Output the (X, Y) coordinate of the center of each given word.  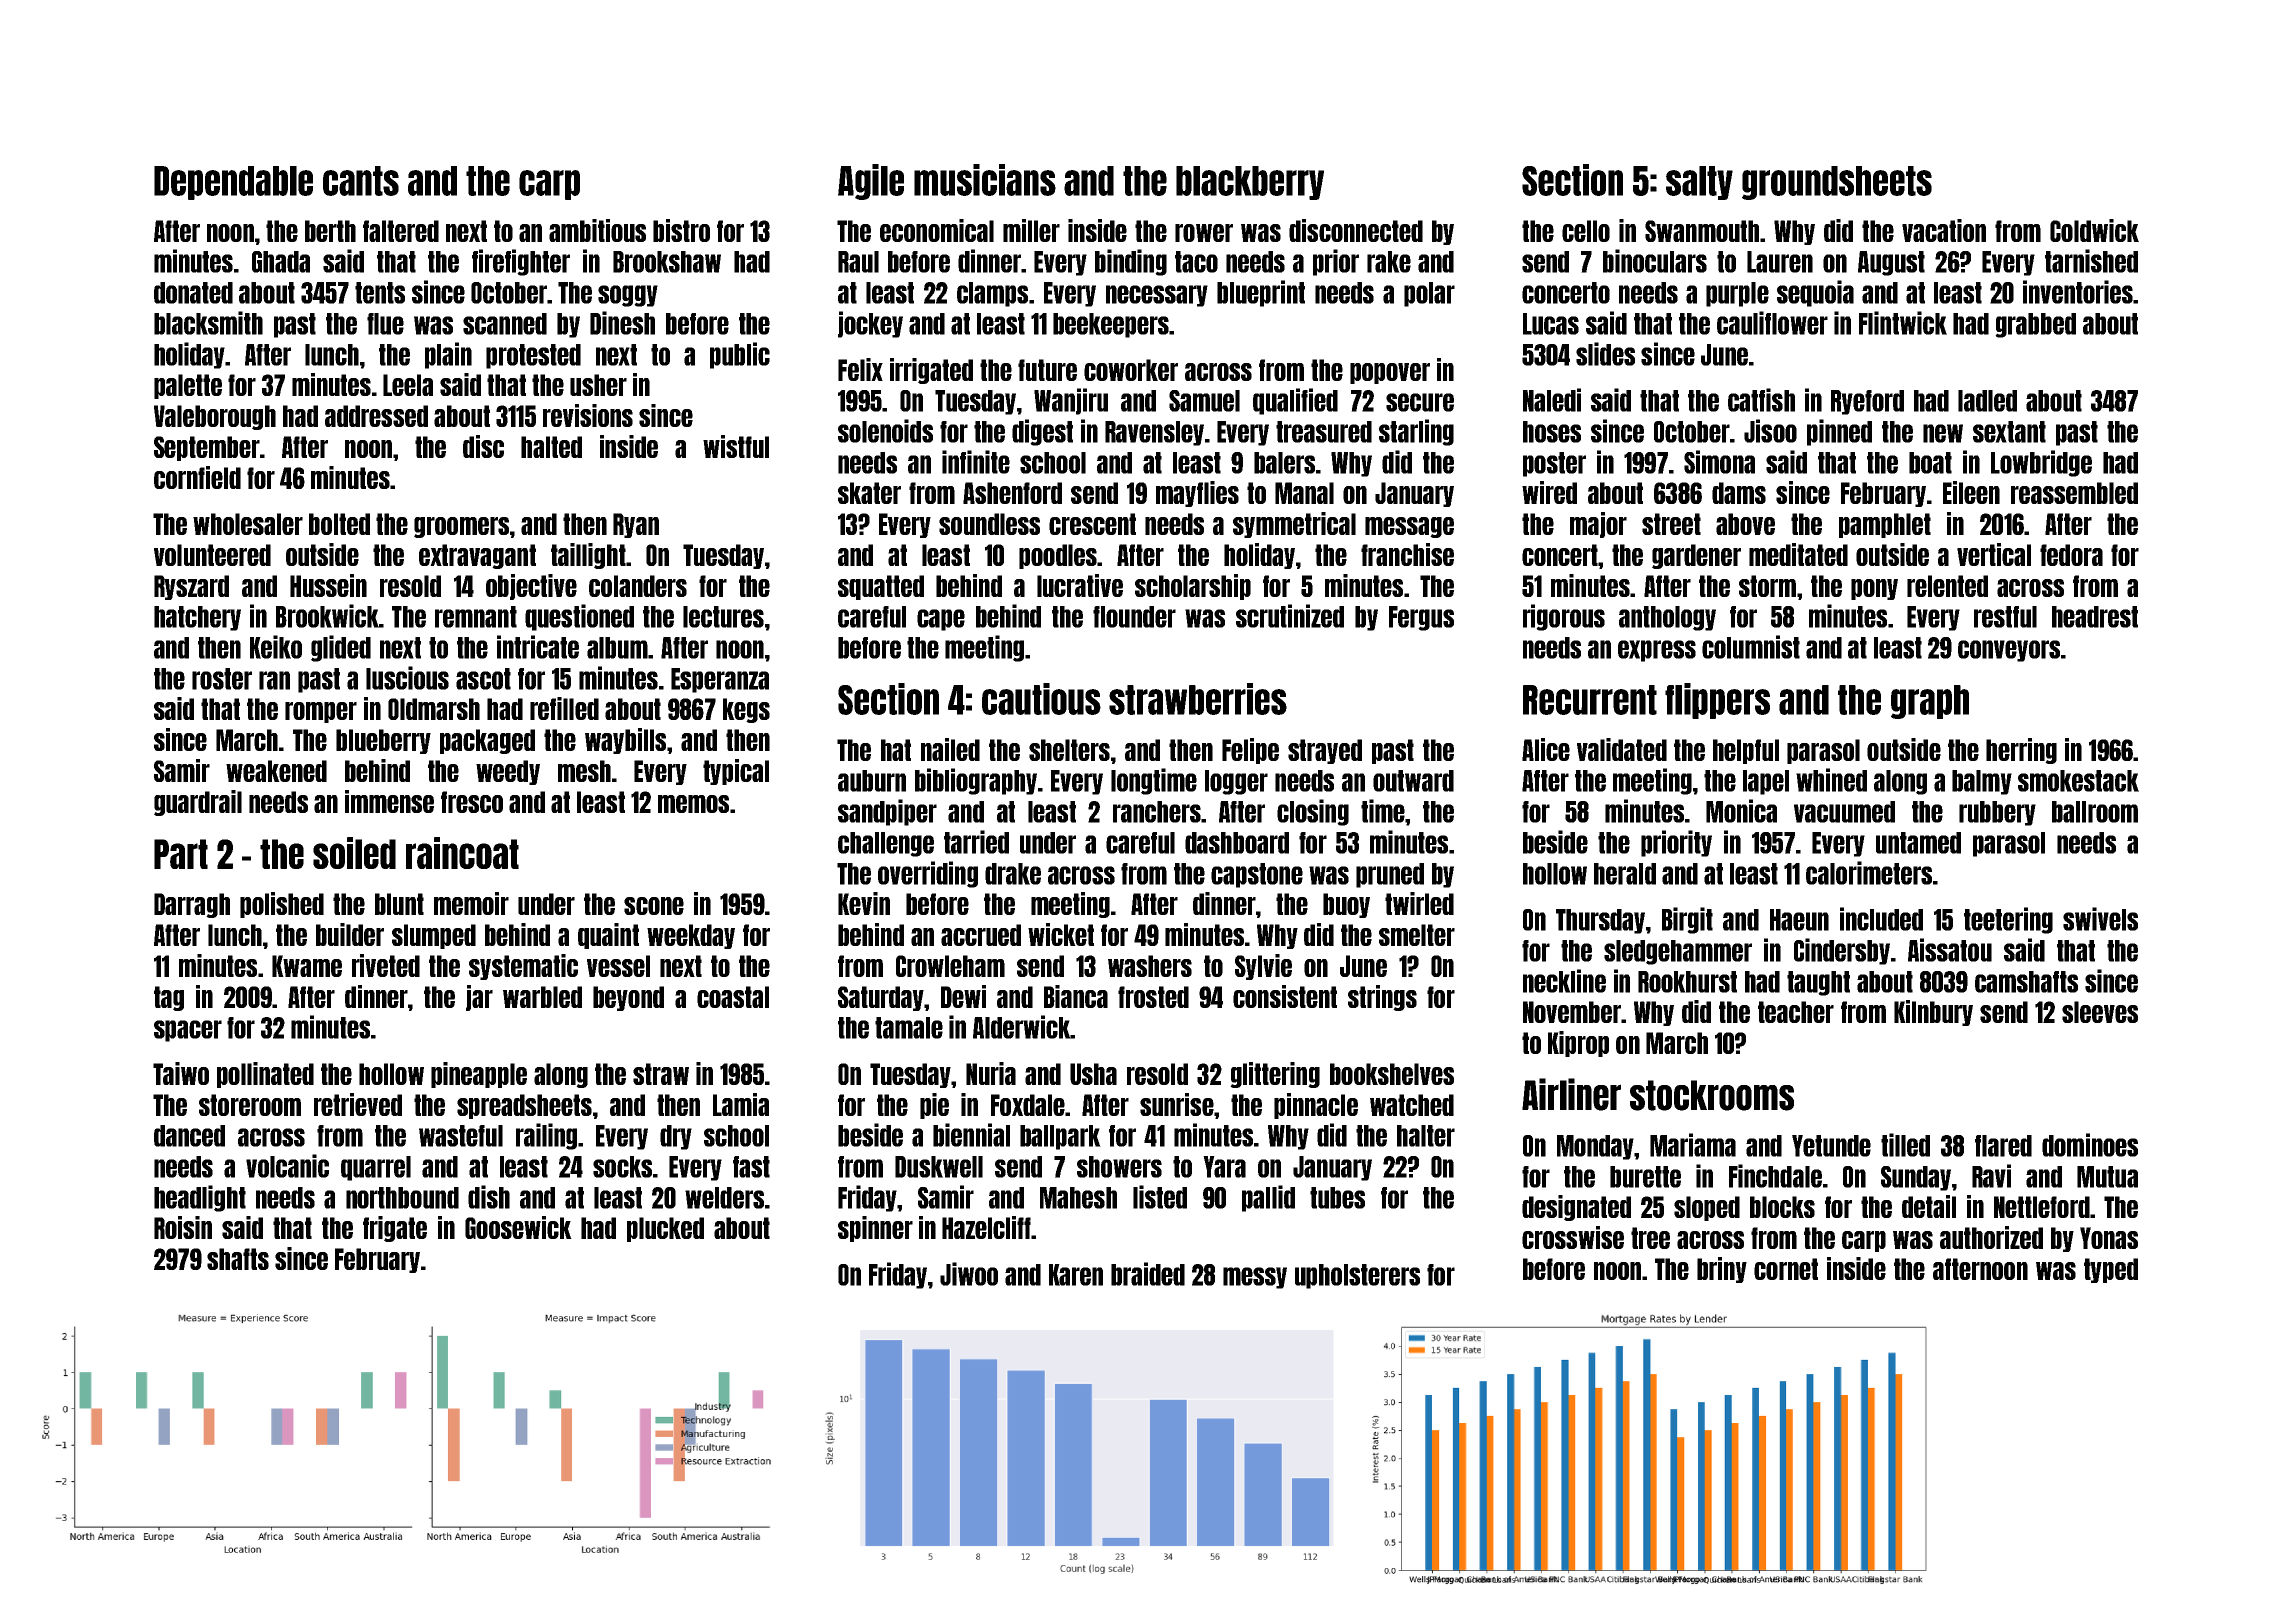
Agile (871, 182)
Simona (1719, 462)
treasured (1324, 432)
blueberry (383, 741)
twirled (1419, 903)
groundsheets (1837, 183)
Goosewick (518, 1227)
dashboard (1237, 843)
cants (361, 181)
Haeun (1799, 920)
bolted (339, 524)
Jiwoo (969, 1274)
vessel (618, 966)
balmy (1982, 782)
